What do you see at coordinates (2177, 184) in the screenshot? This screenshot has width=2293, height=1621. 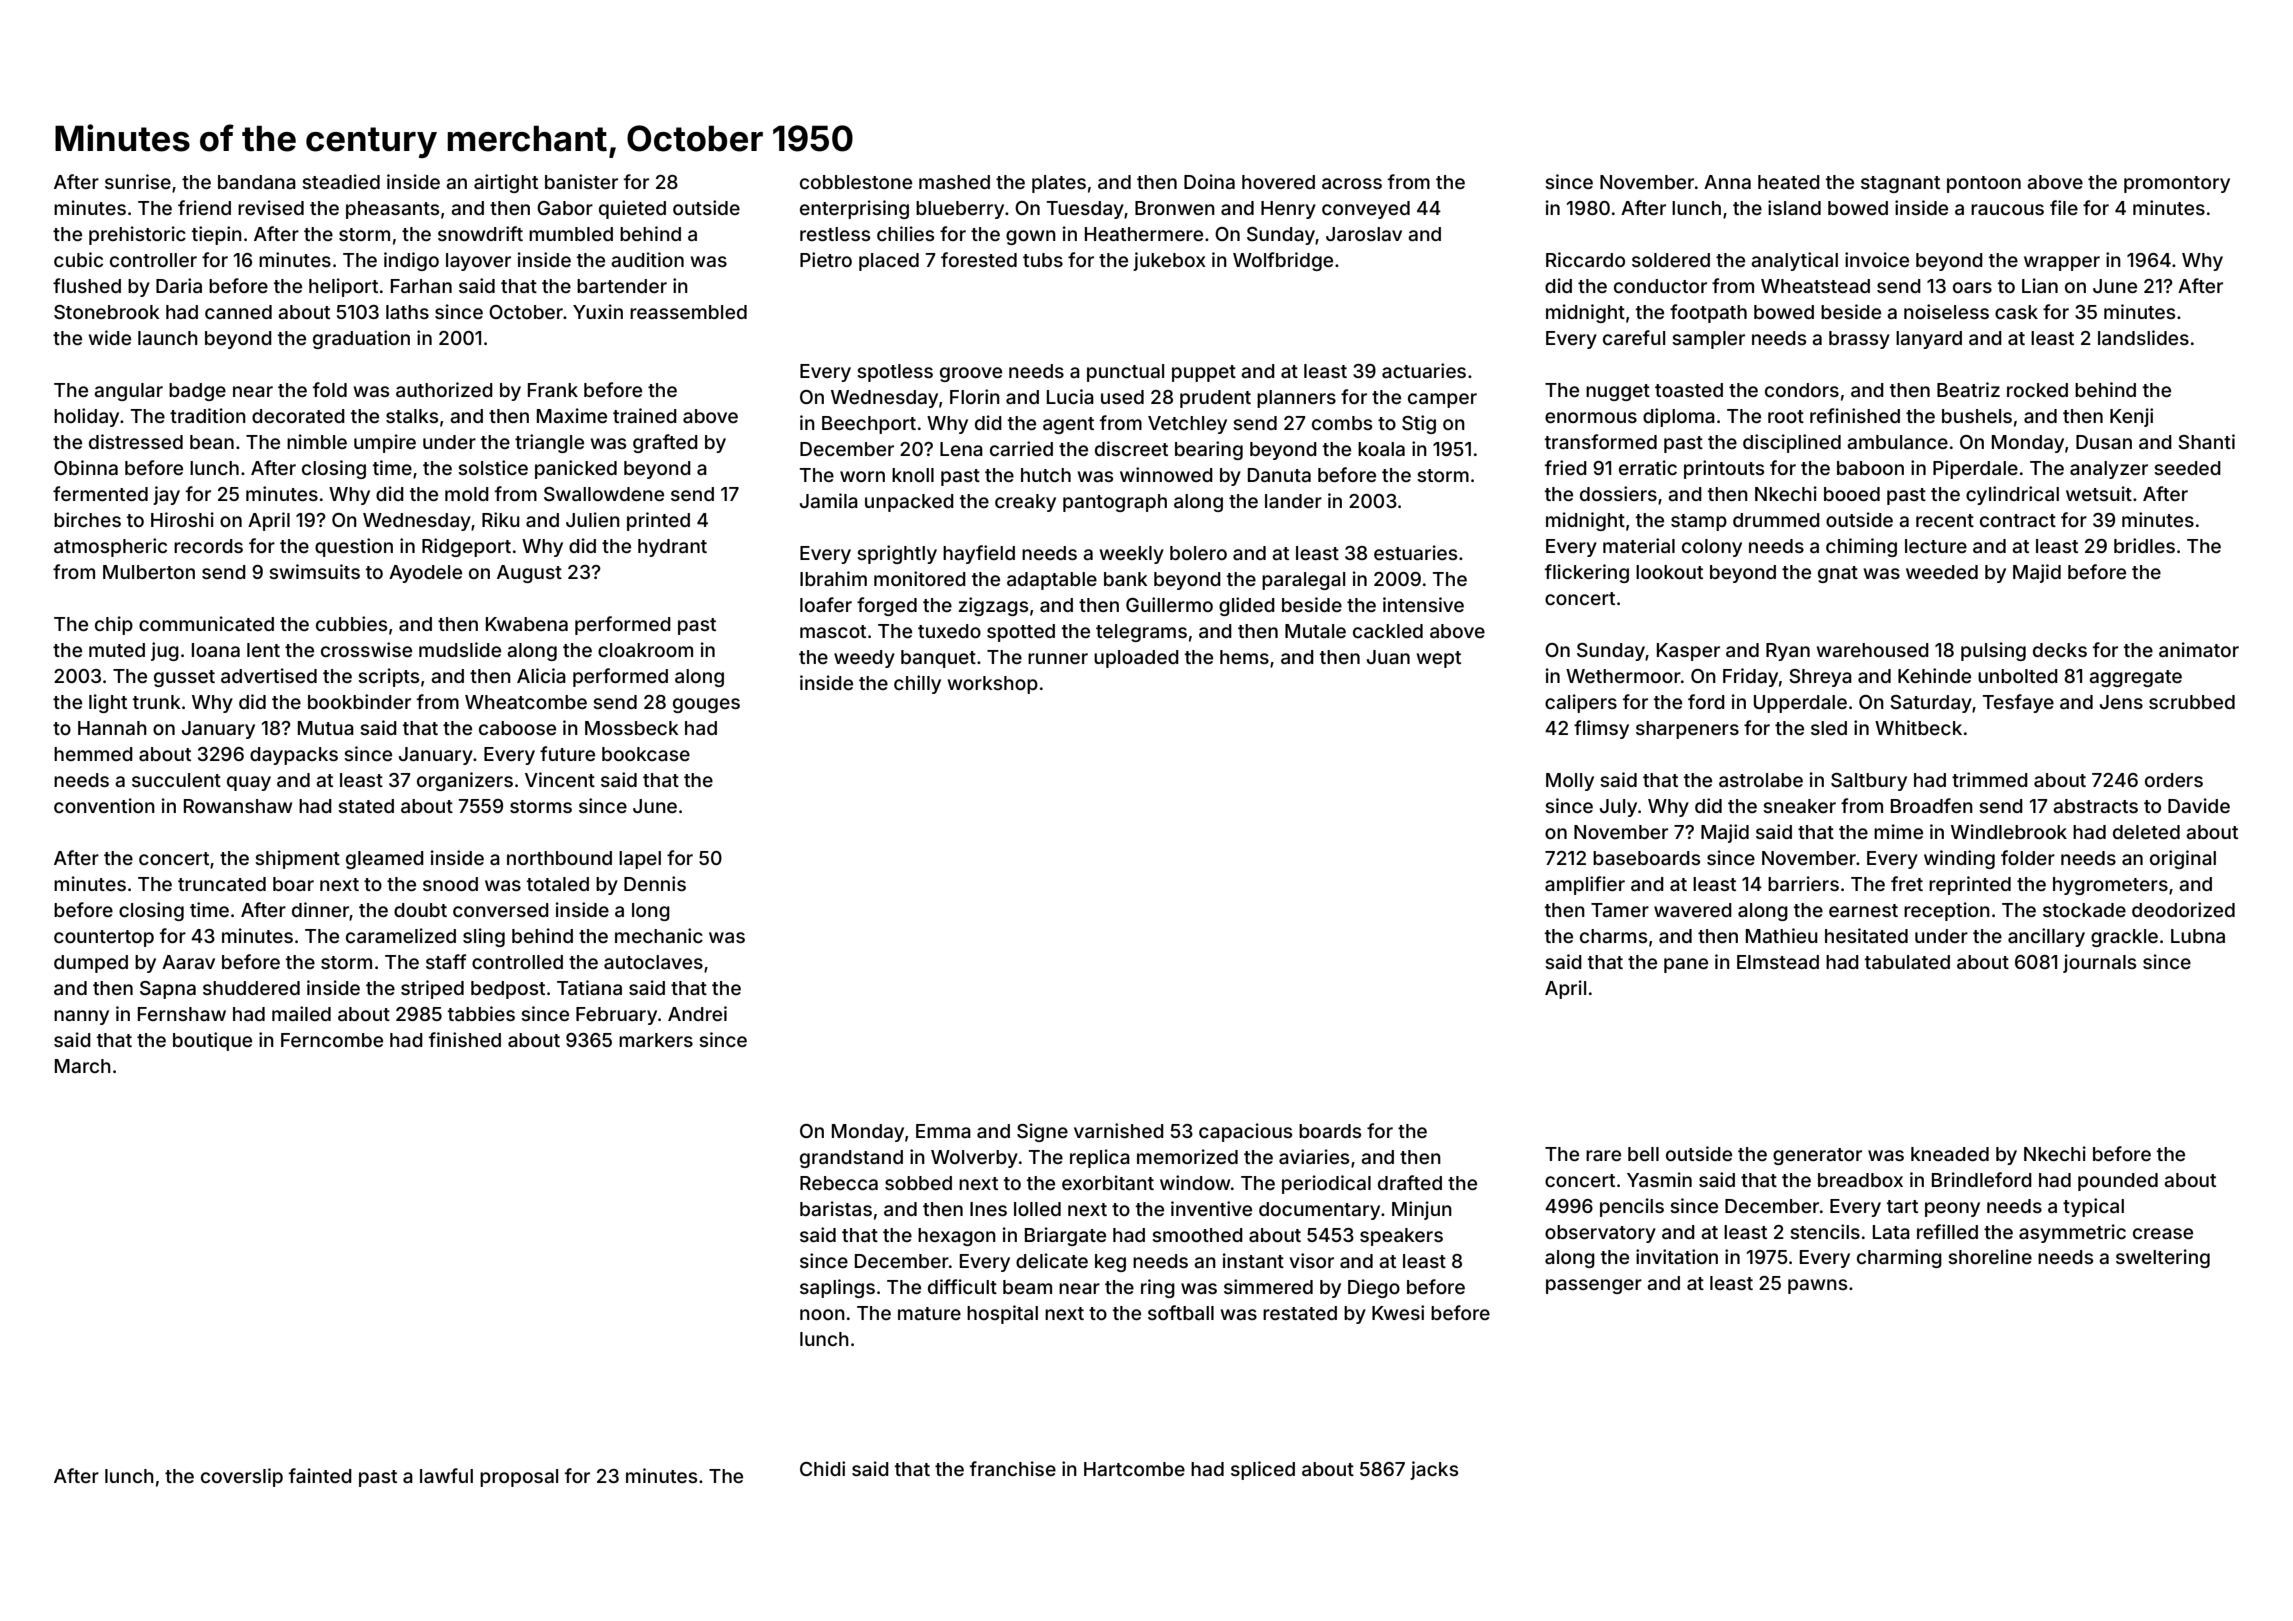 I see `promontory` at bounding box center [2177, 184].
